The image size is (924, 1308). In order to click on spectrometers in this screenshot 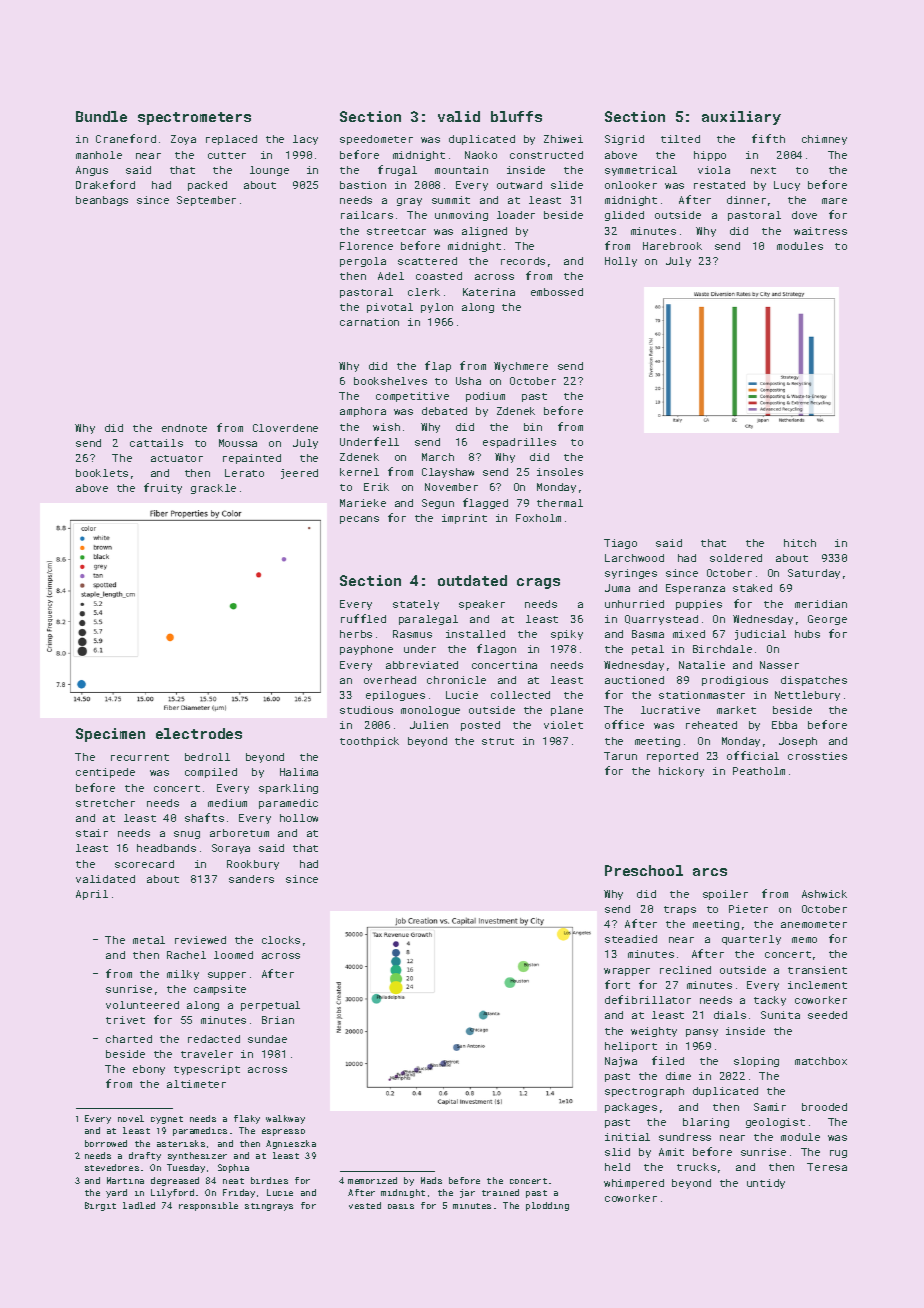, I will do `click(194, 118)`.
